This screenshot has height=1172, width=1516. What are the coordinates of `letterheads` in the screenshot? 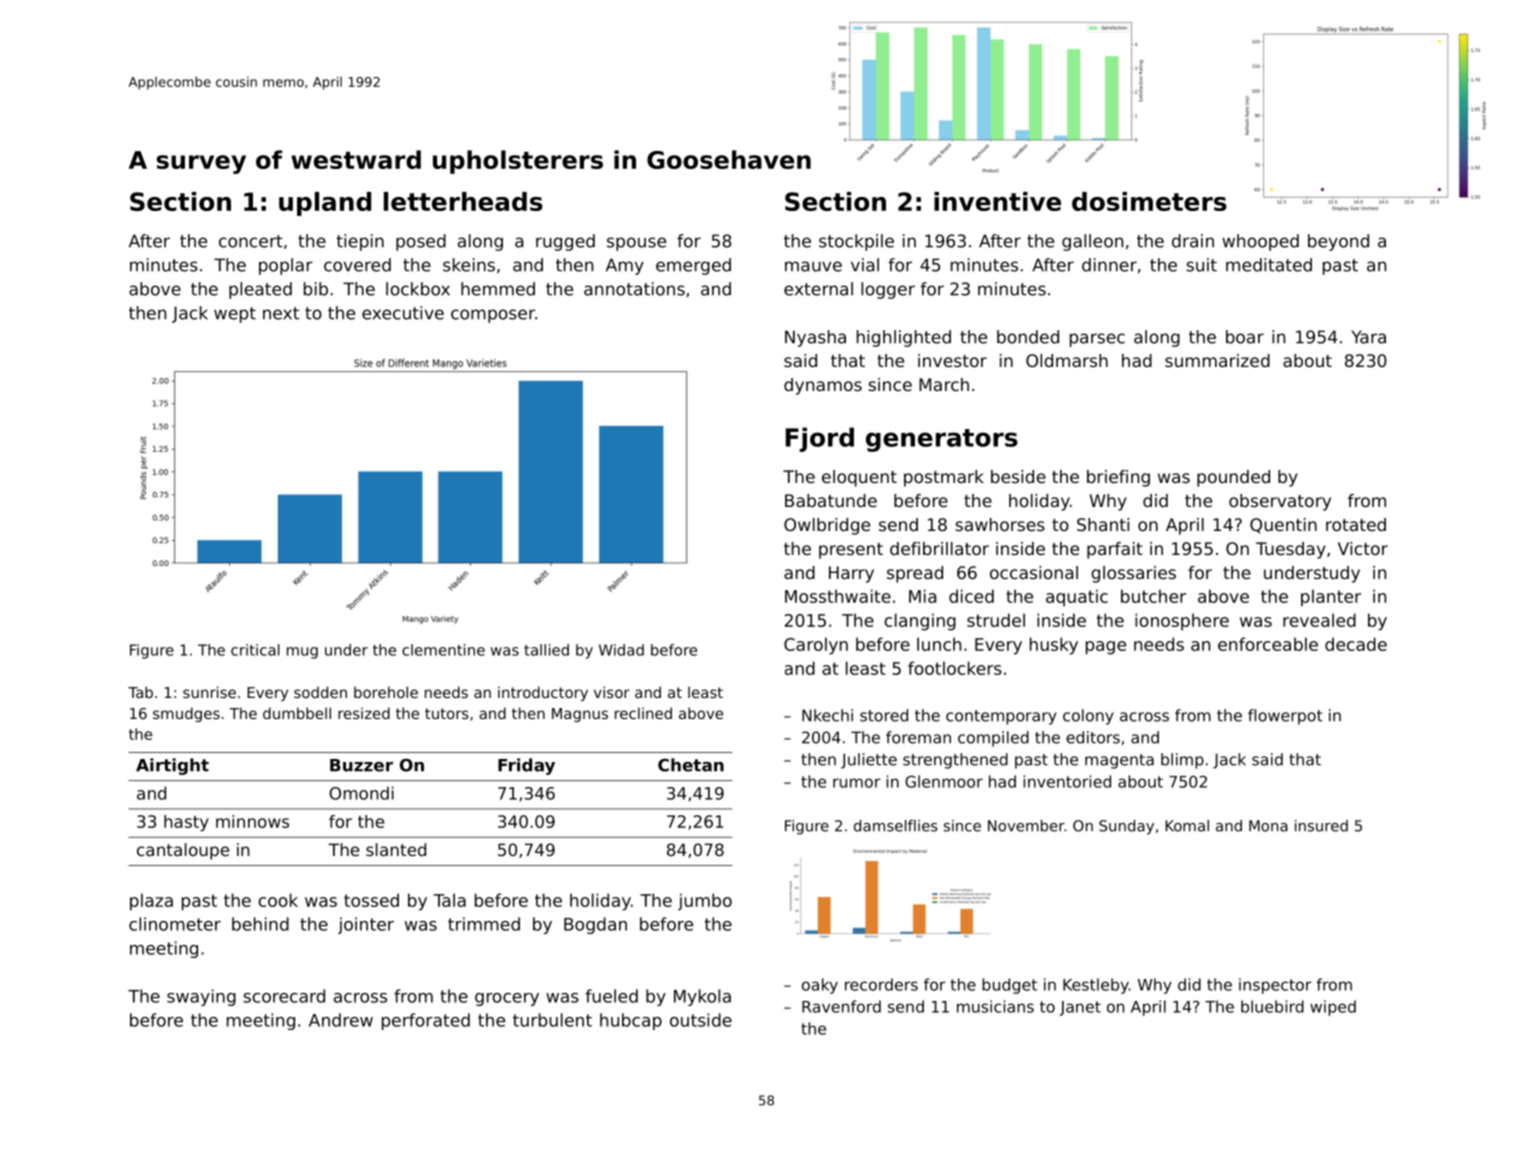 It's located at (463, 201).
